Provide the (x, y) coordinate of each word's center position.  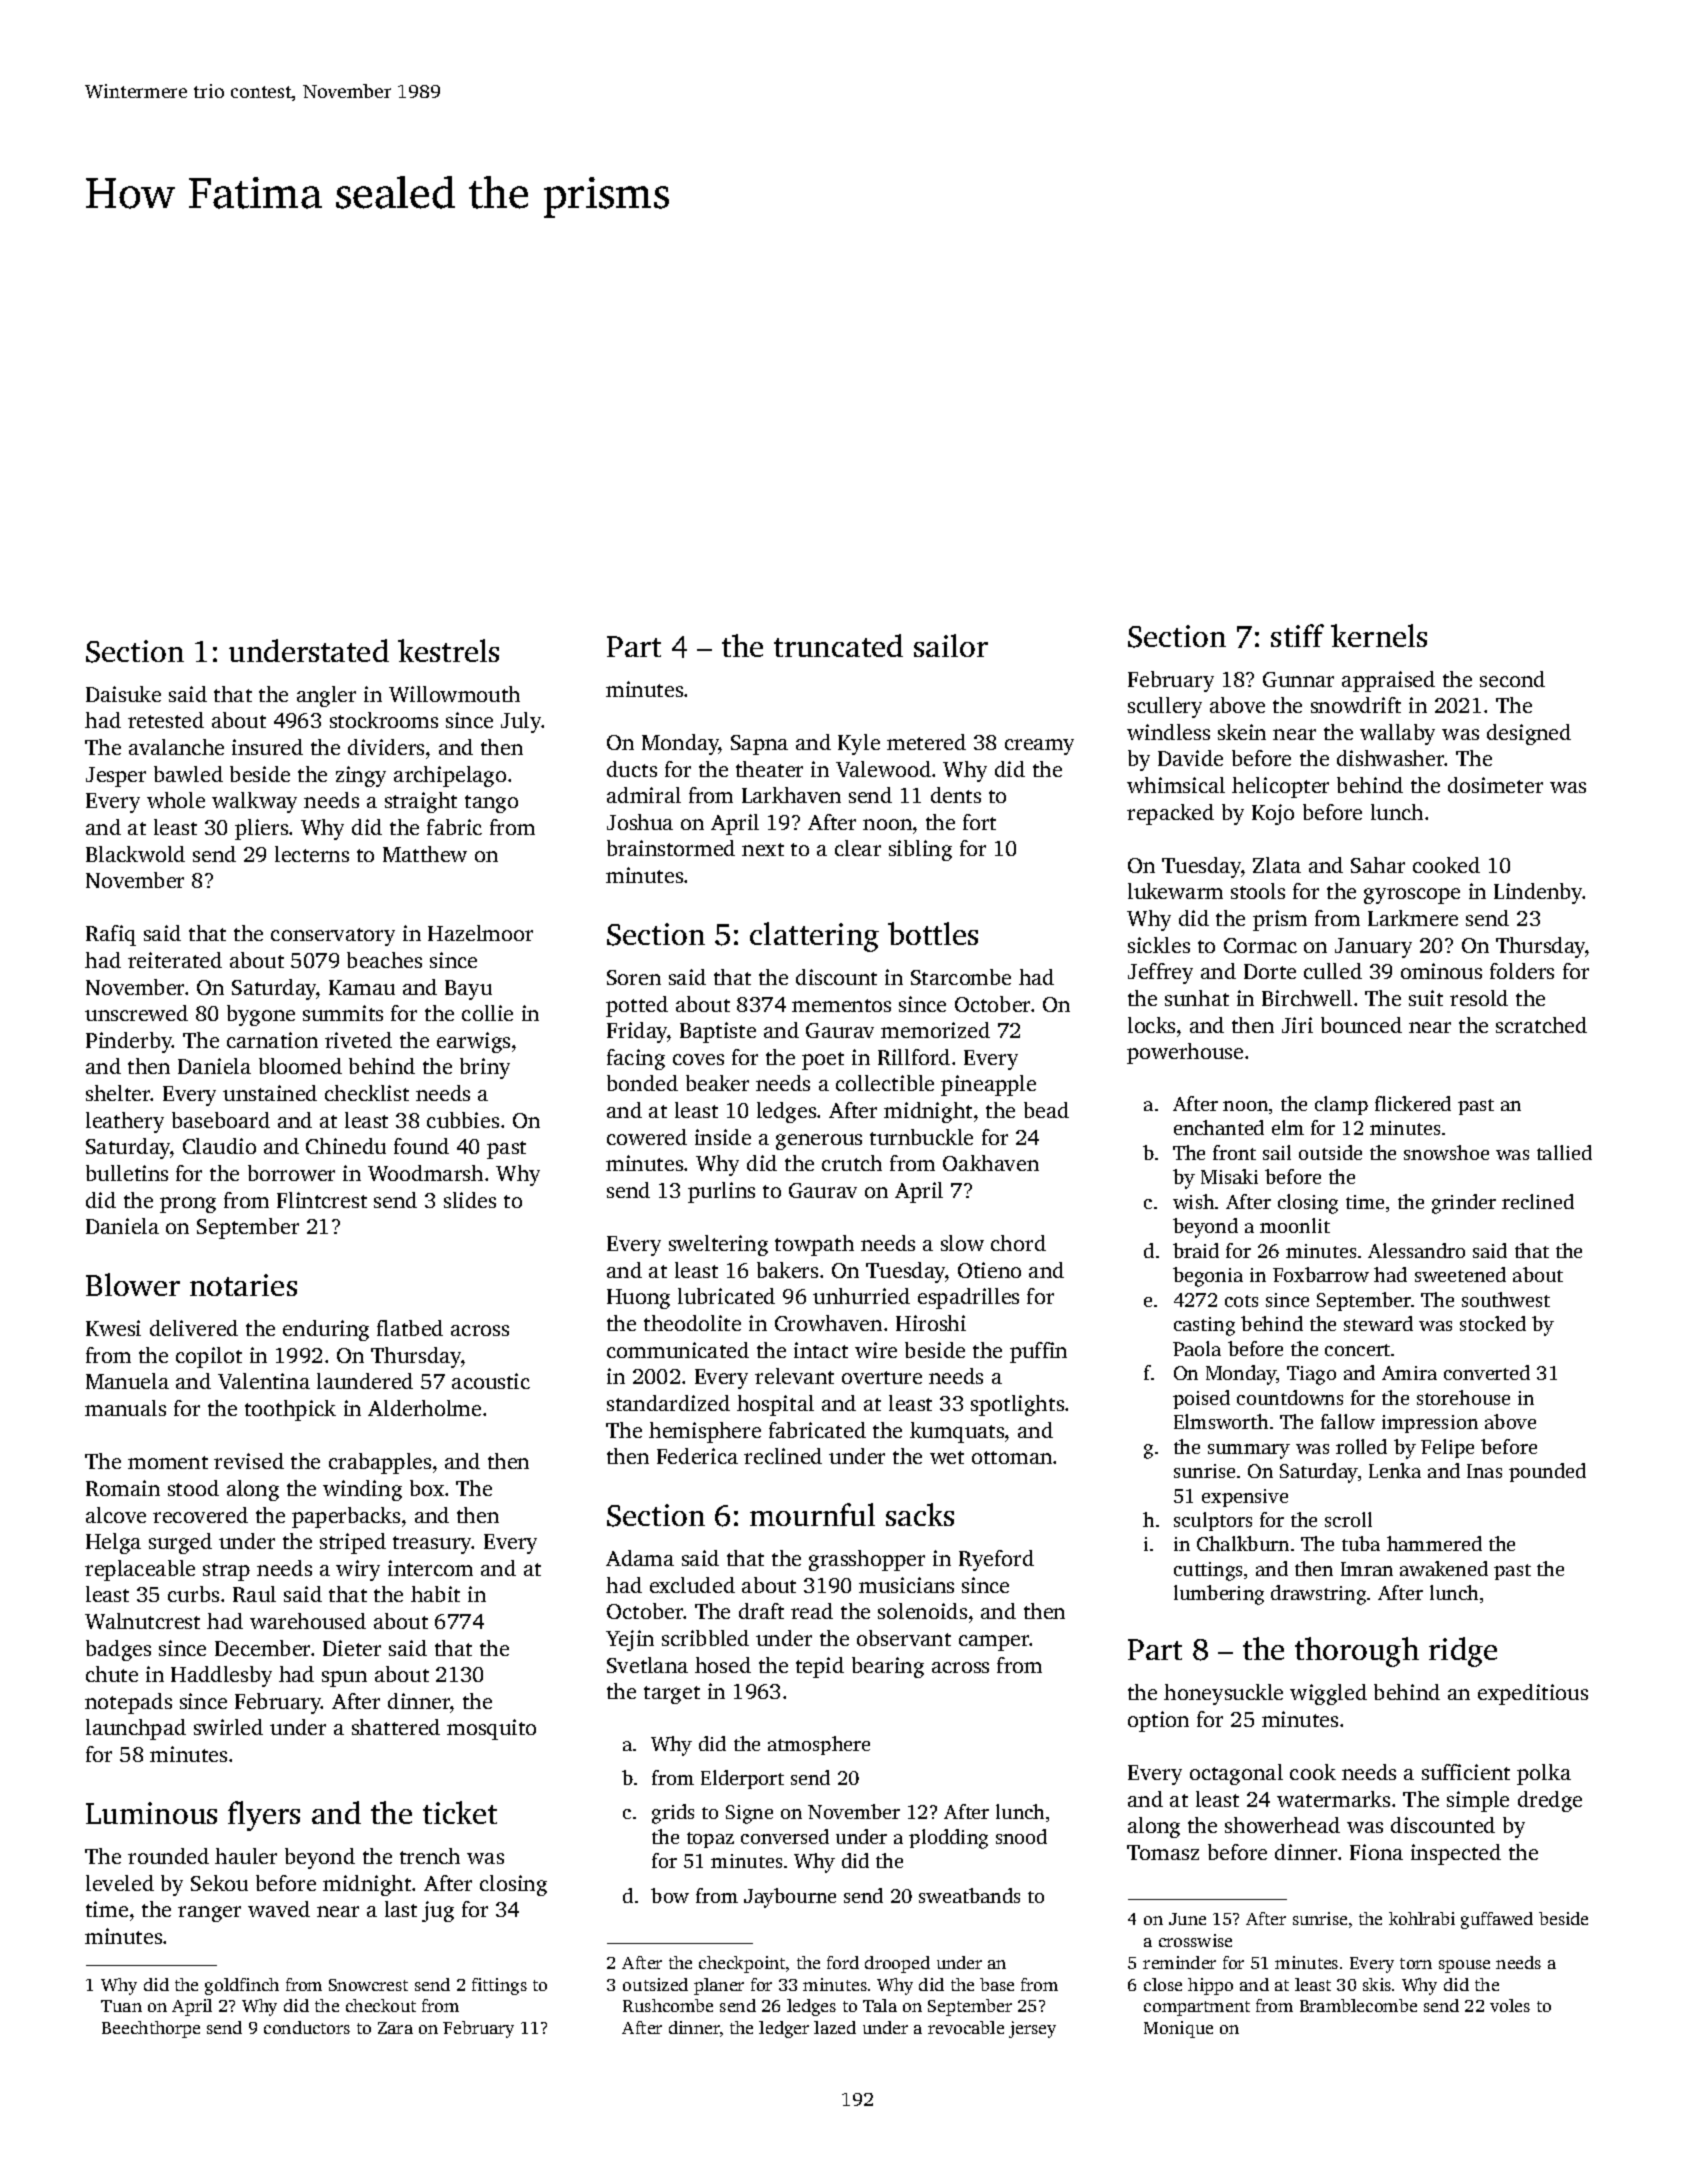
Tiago (1311, 1375)
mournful (812, 1514)
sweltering (718, 1245)
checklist (367, 1093)
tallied (1564, 1152)
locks (1151, 1025)
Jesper (116, 777)
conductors (307, 2027)
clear (858, 848)
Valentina (264, 1381)
